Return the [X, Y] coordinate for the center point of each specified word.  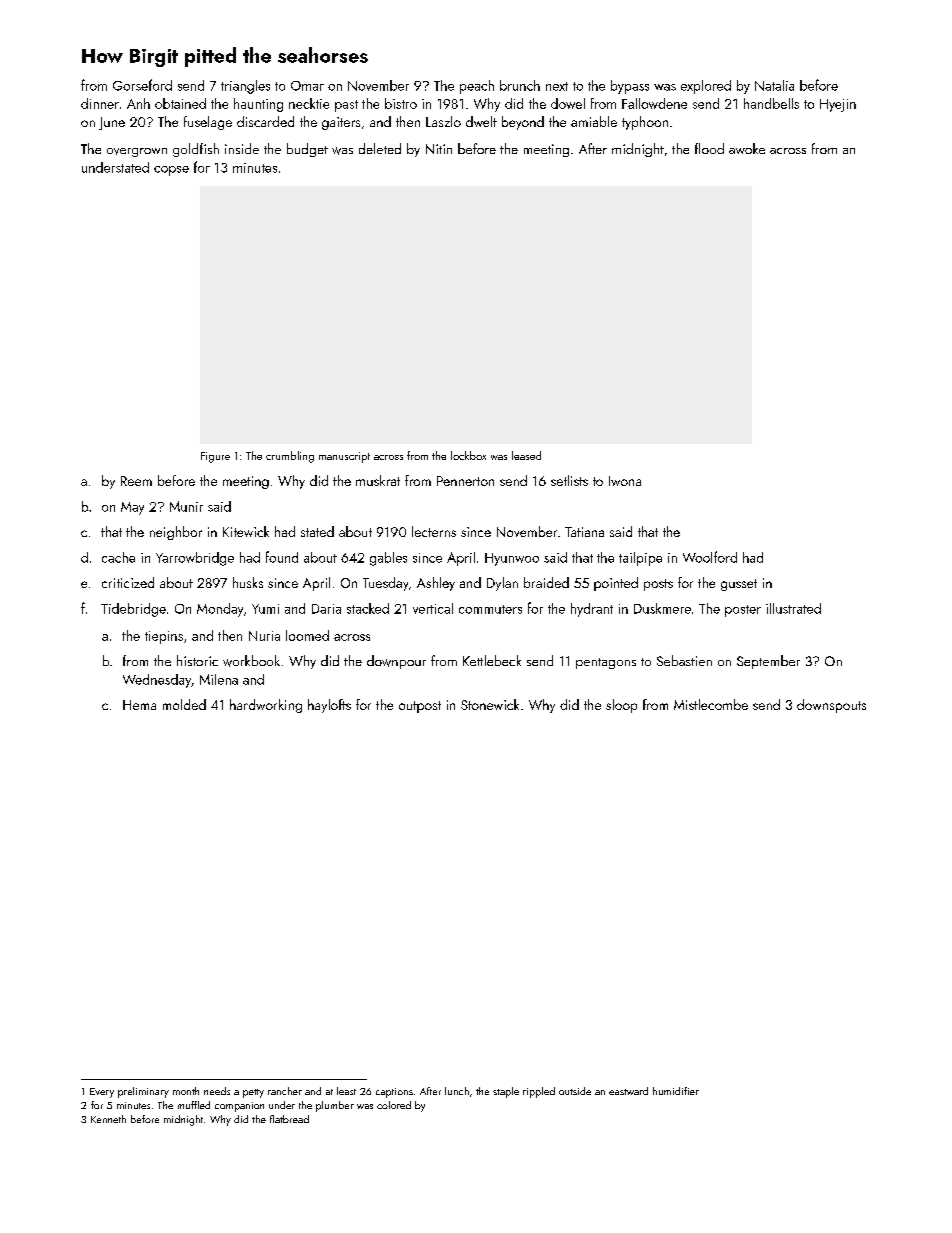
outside [575, 1091]
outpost [420, 707]
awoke [747, 148]
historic [197, 660]
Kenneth [108, 1119]
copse [171, 171]
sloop [621, 706]
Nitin [439, 149]
